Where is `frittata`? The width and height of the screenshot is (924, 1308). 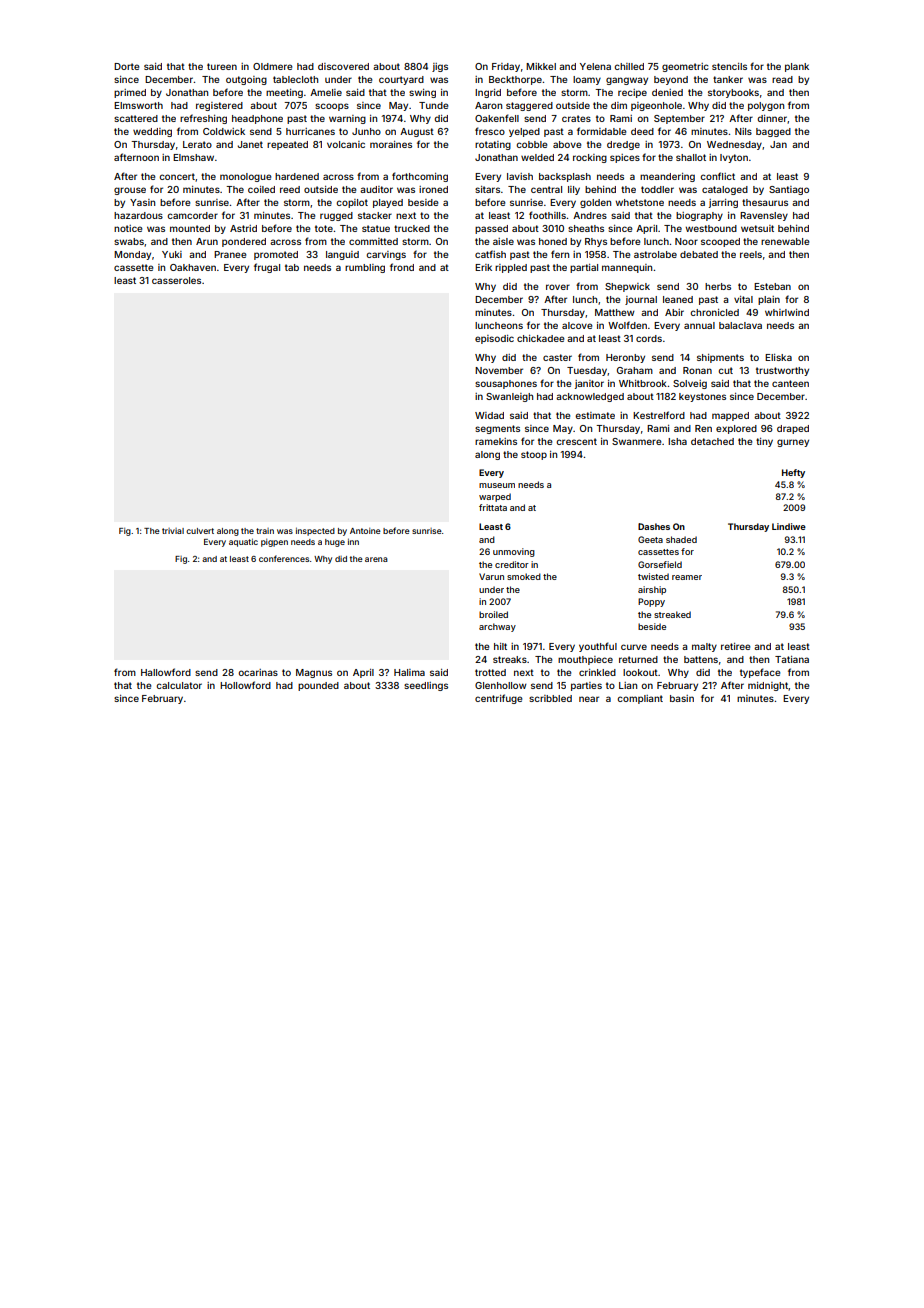
frittata is located at coordinates (493, 507).
